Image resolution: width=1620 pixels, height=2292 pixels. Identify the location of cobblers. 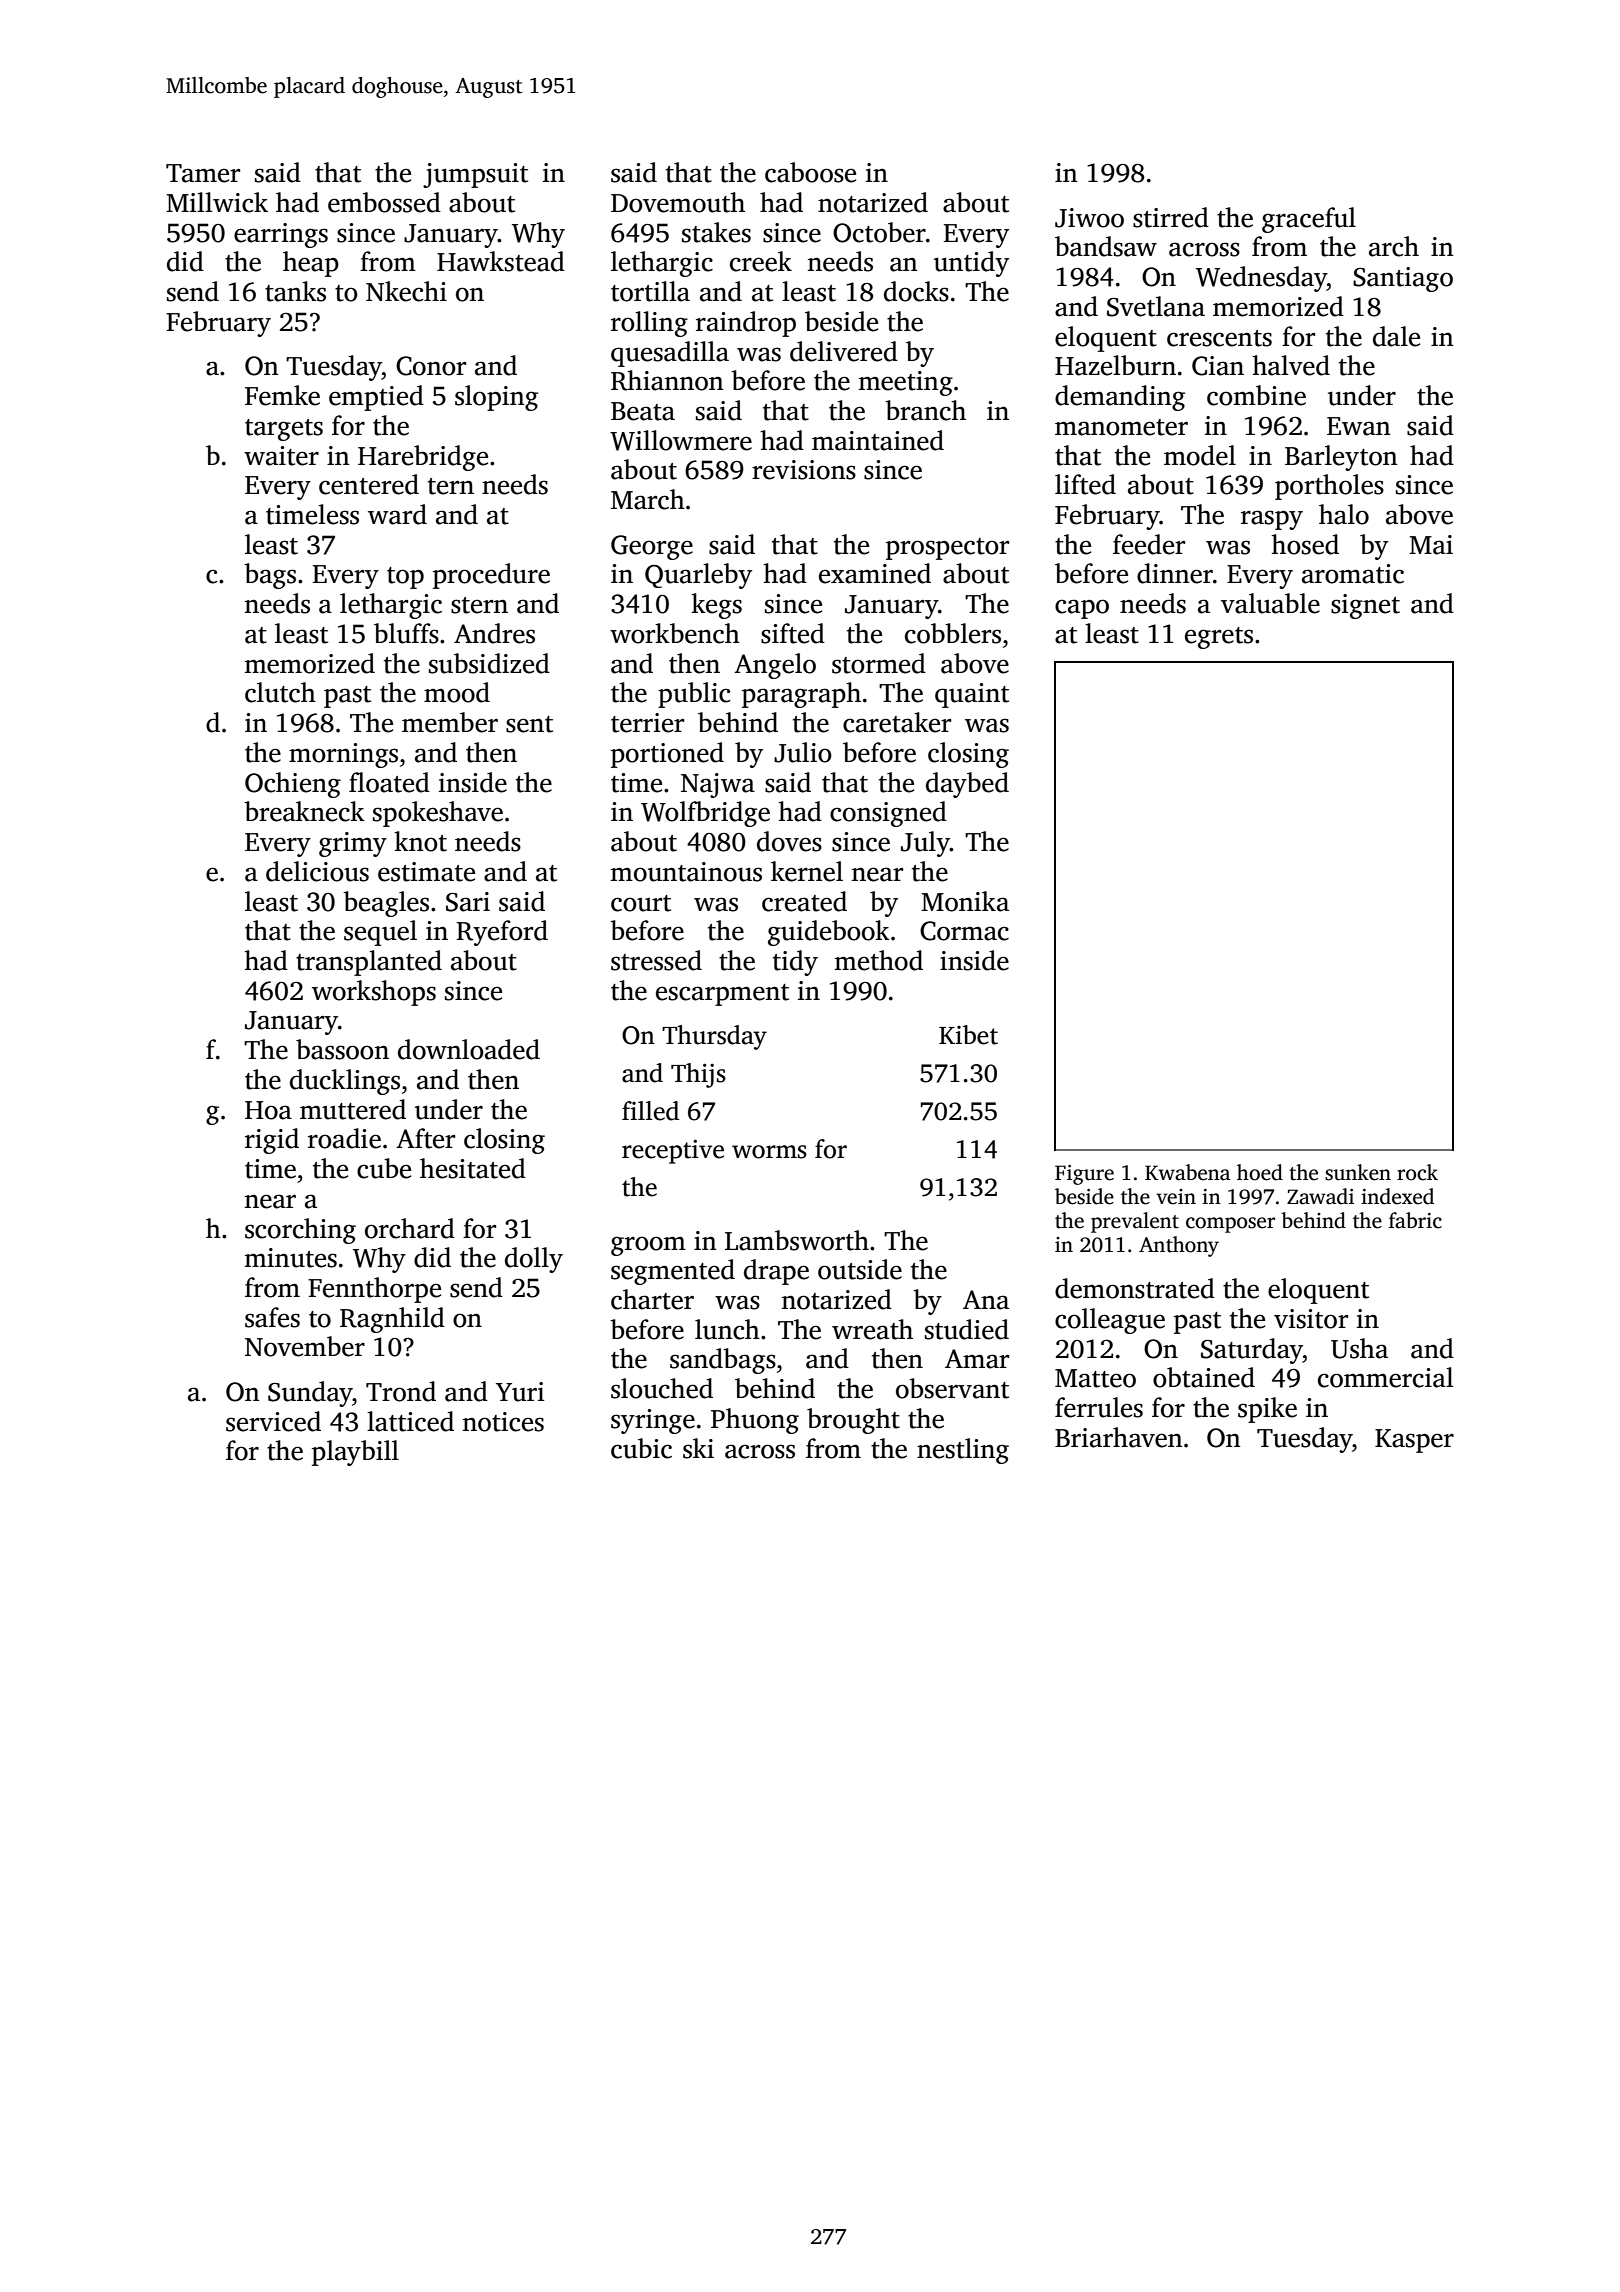
(953, 633).
